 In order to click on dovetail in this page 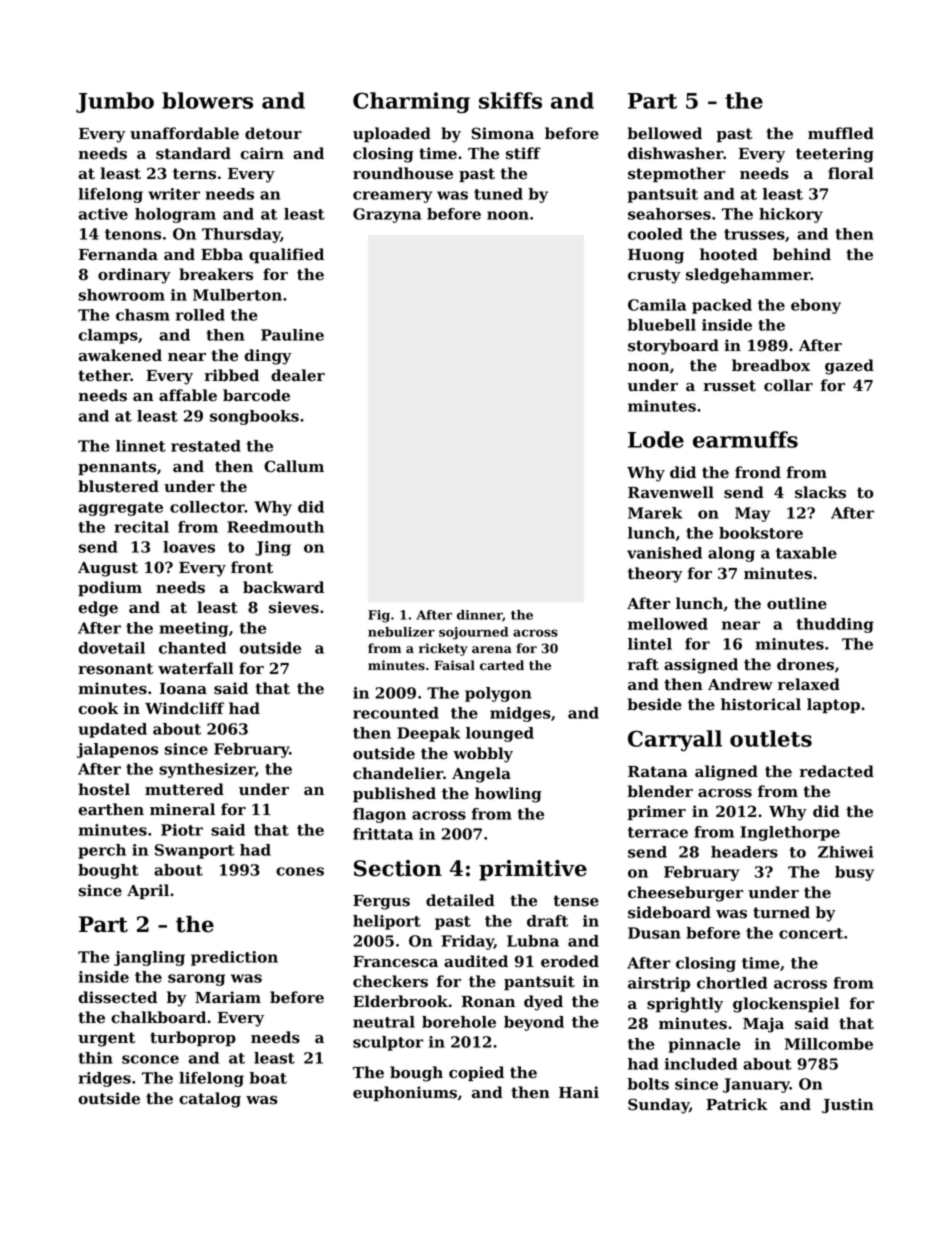, I will do `click(111, 648)`.
